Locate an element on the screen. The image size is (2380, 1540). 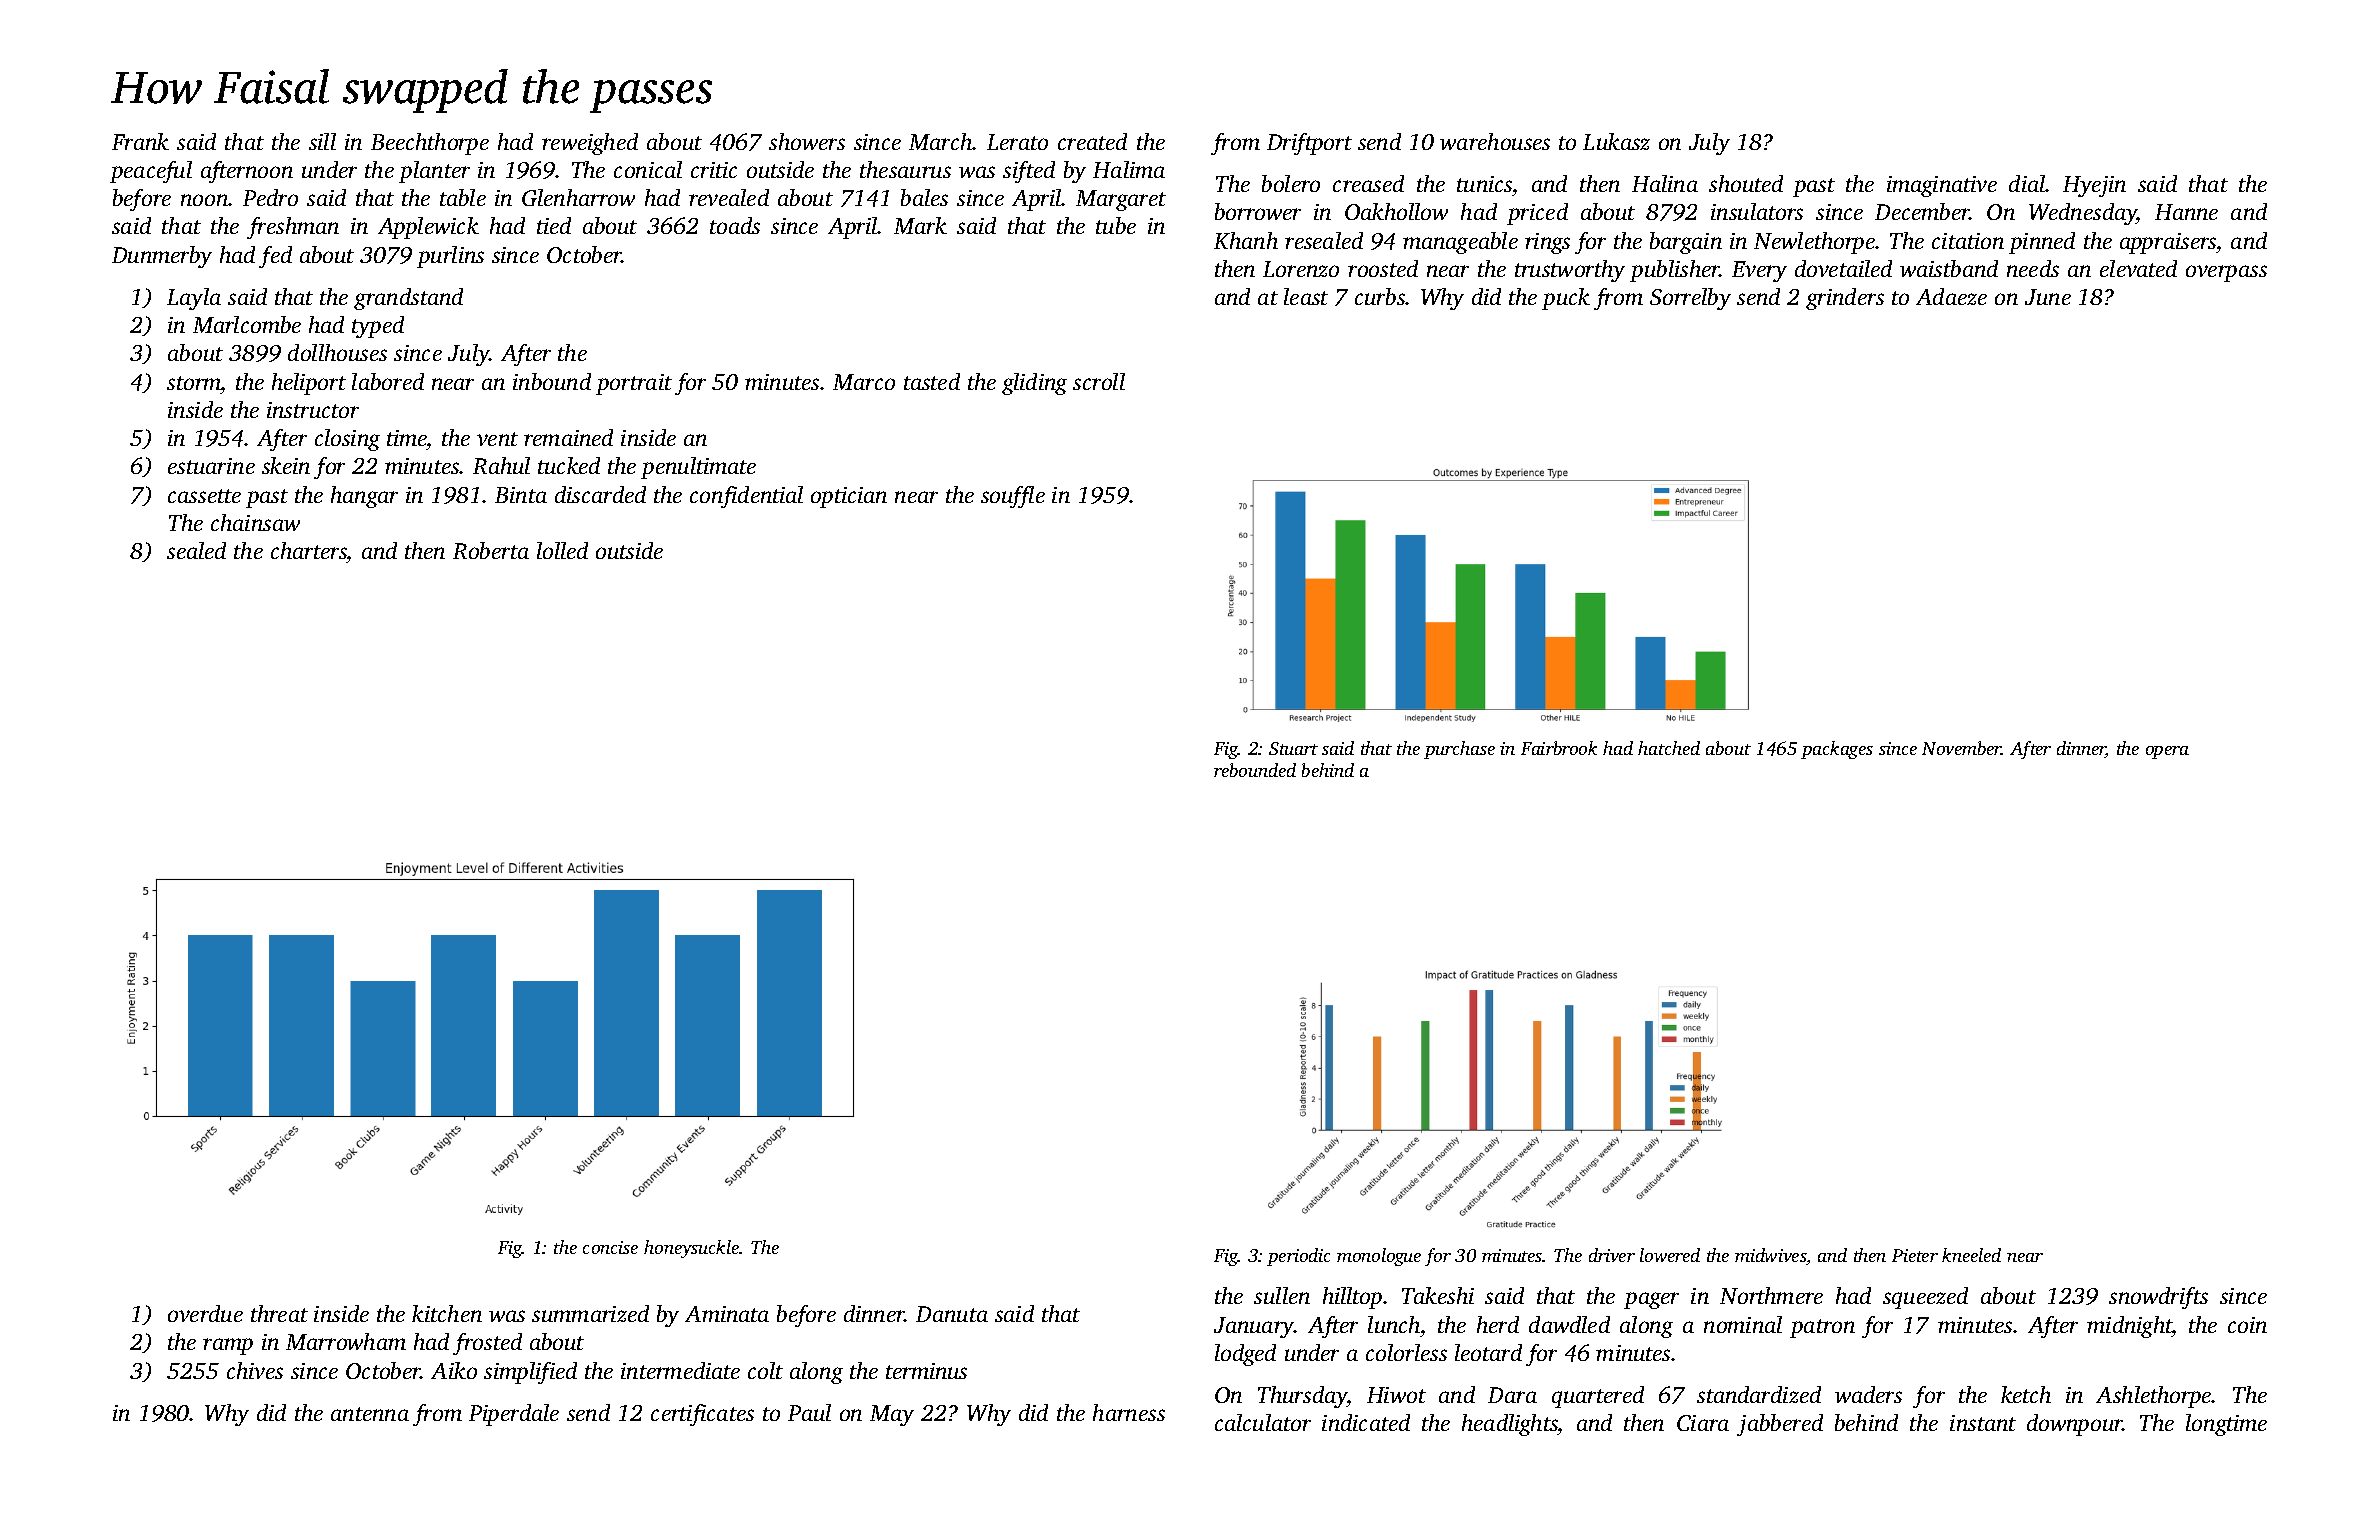
Lukasz is located at coordinates (1616, 141).
